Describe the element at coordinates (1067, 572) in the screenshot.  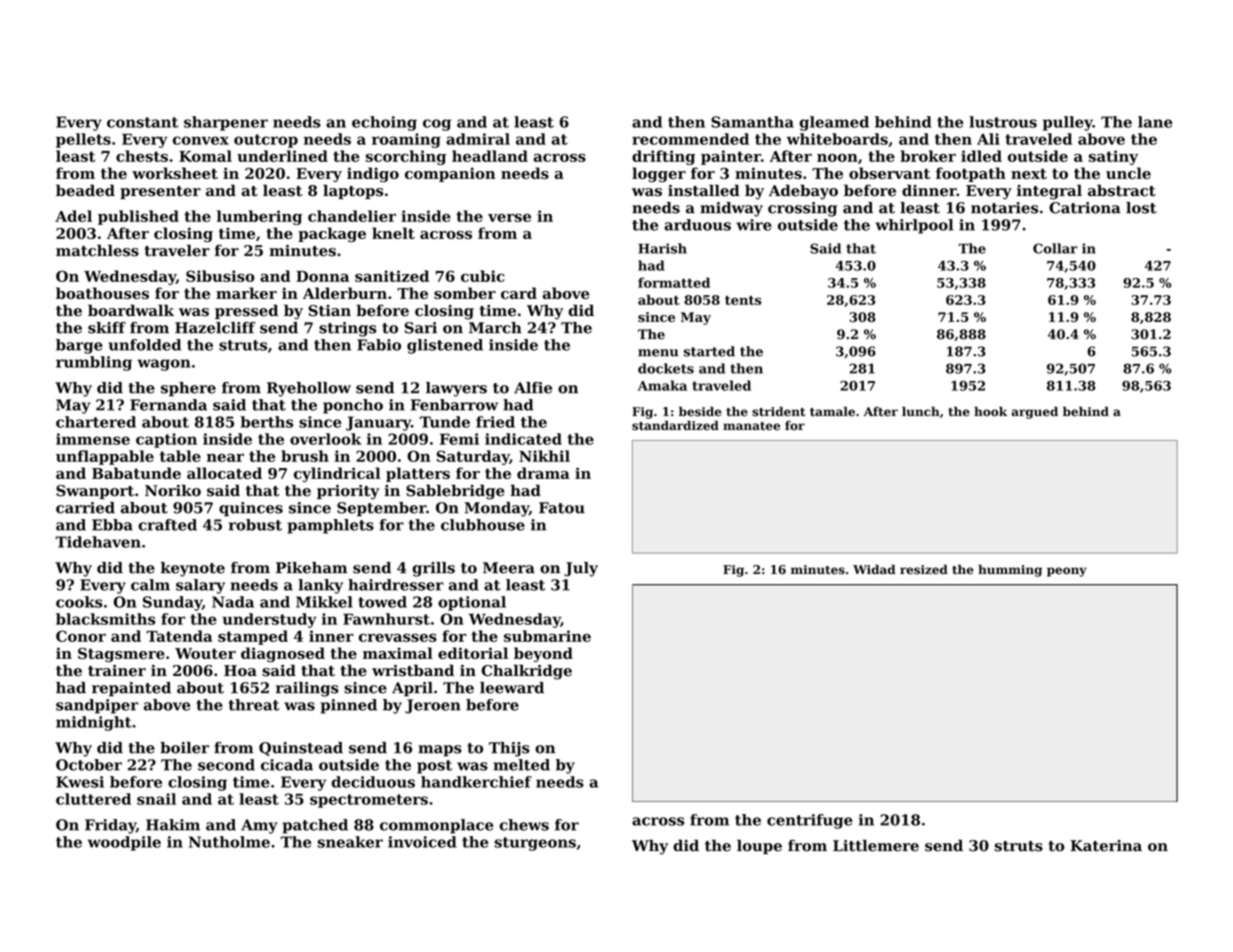
I see `peony` at that location.
